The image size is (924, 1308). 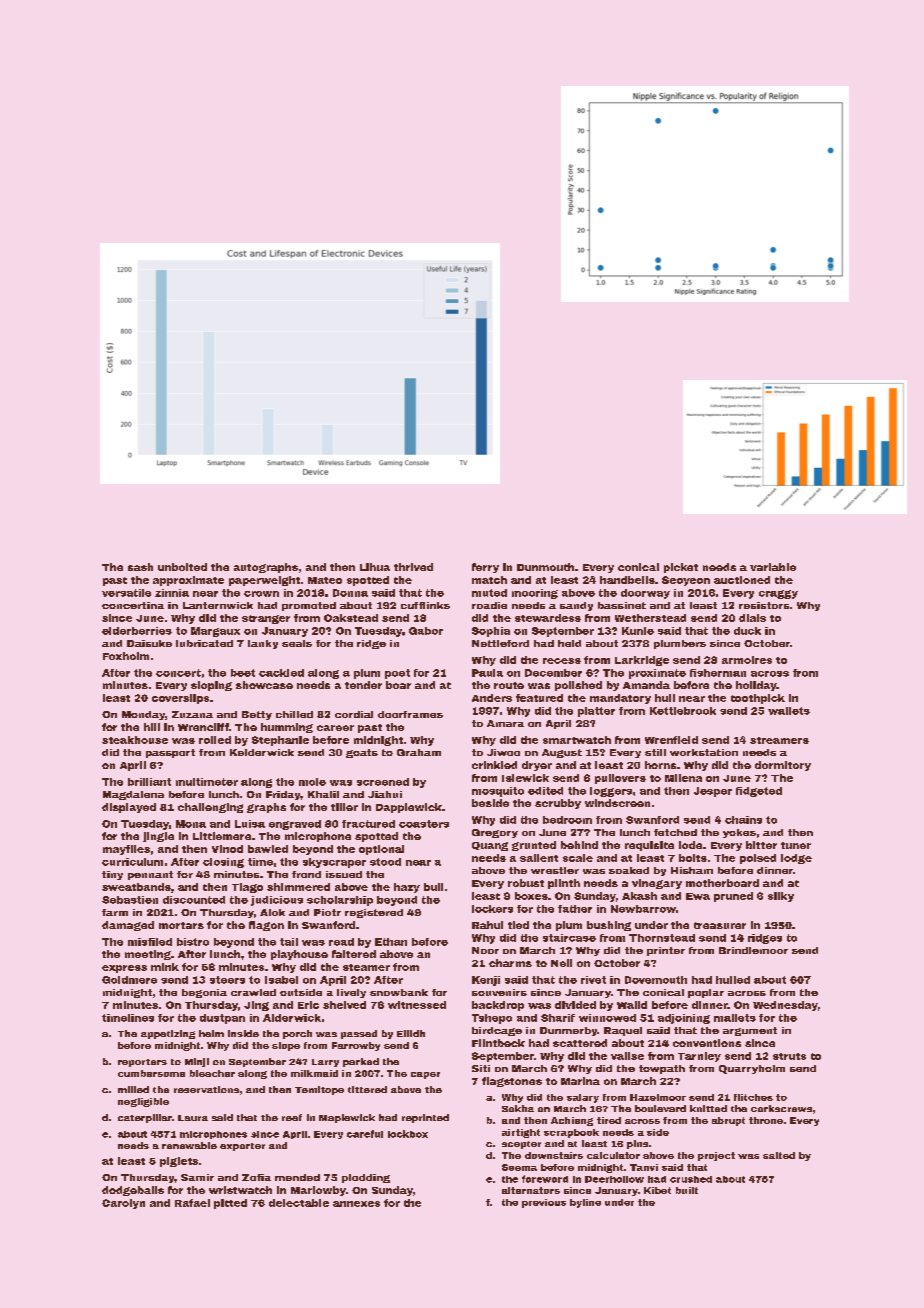 I want to click on picket, so click(x=681, y=568).
